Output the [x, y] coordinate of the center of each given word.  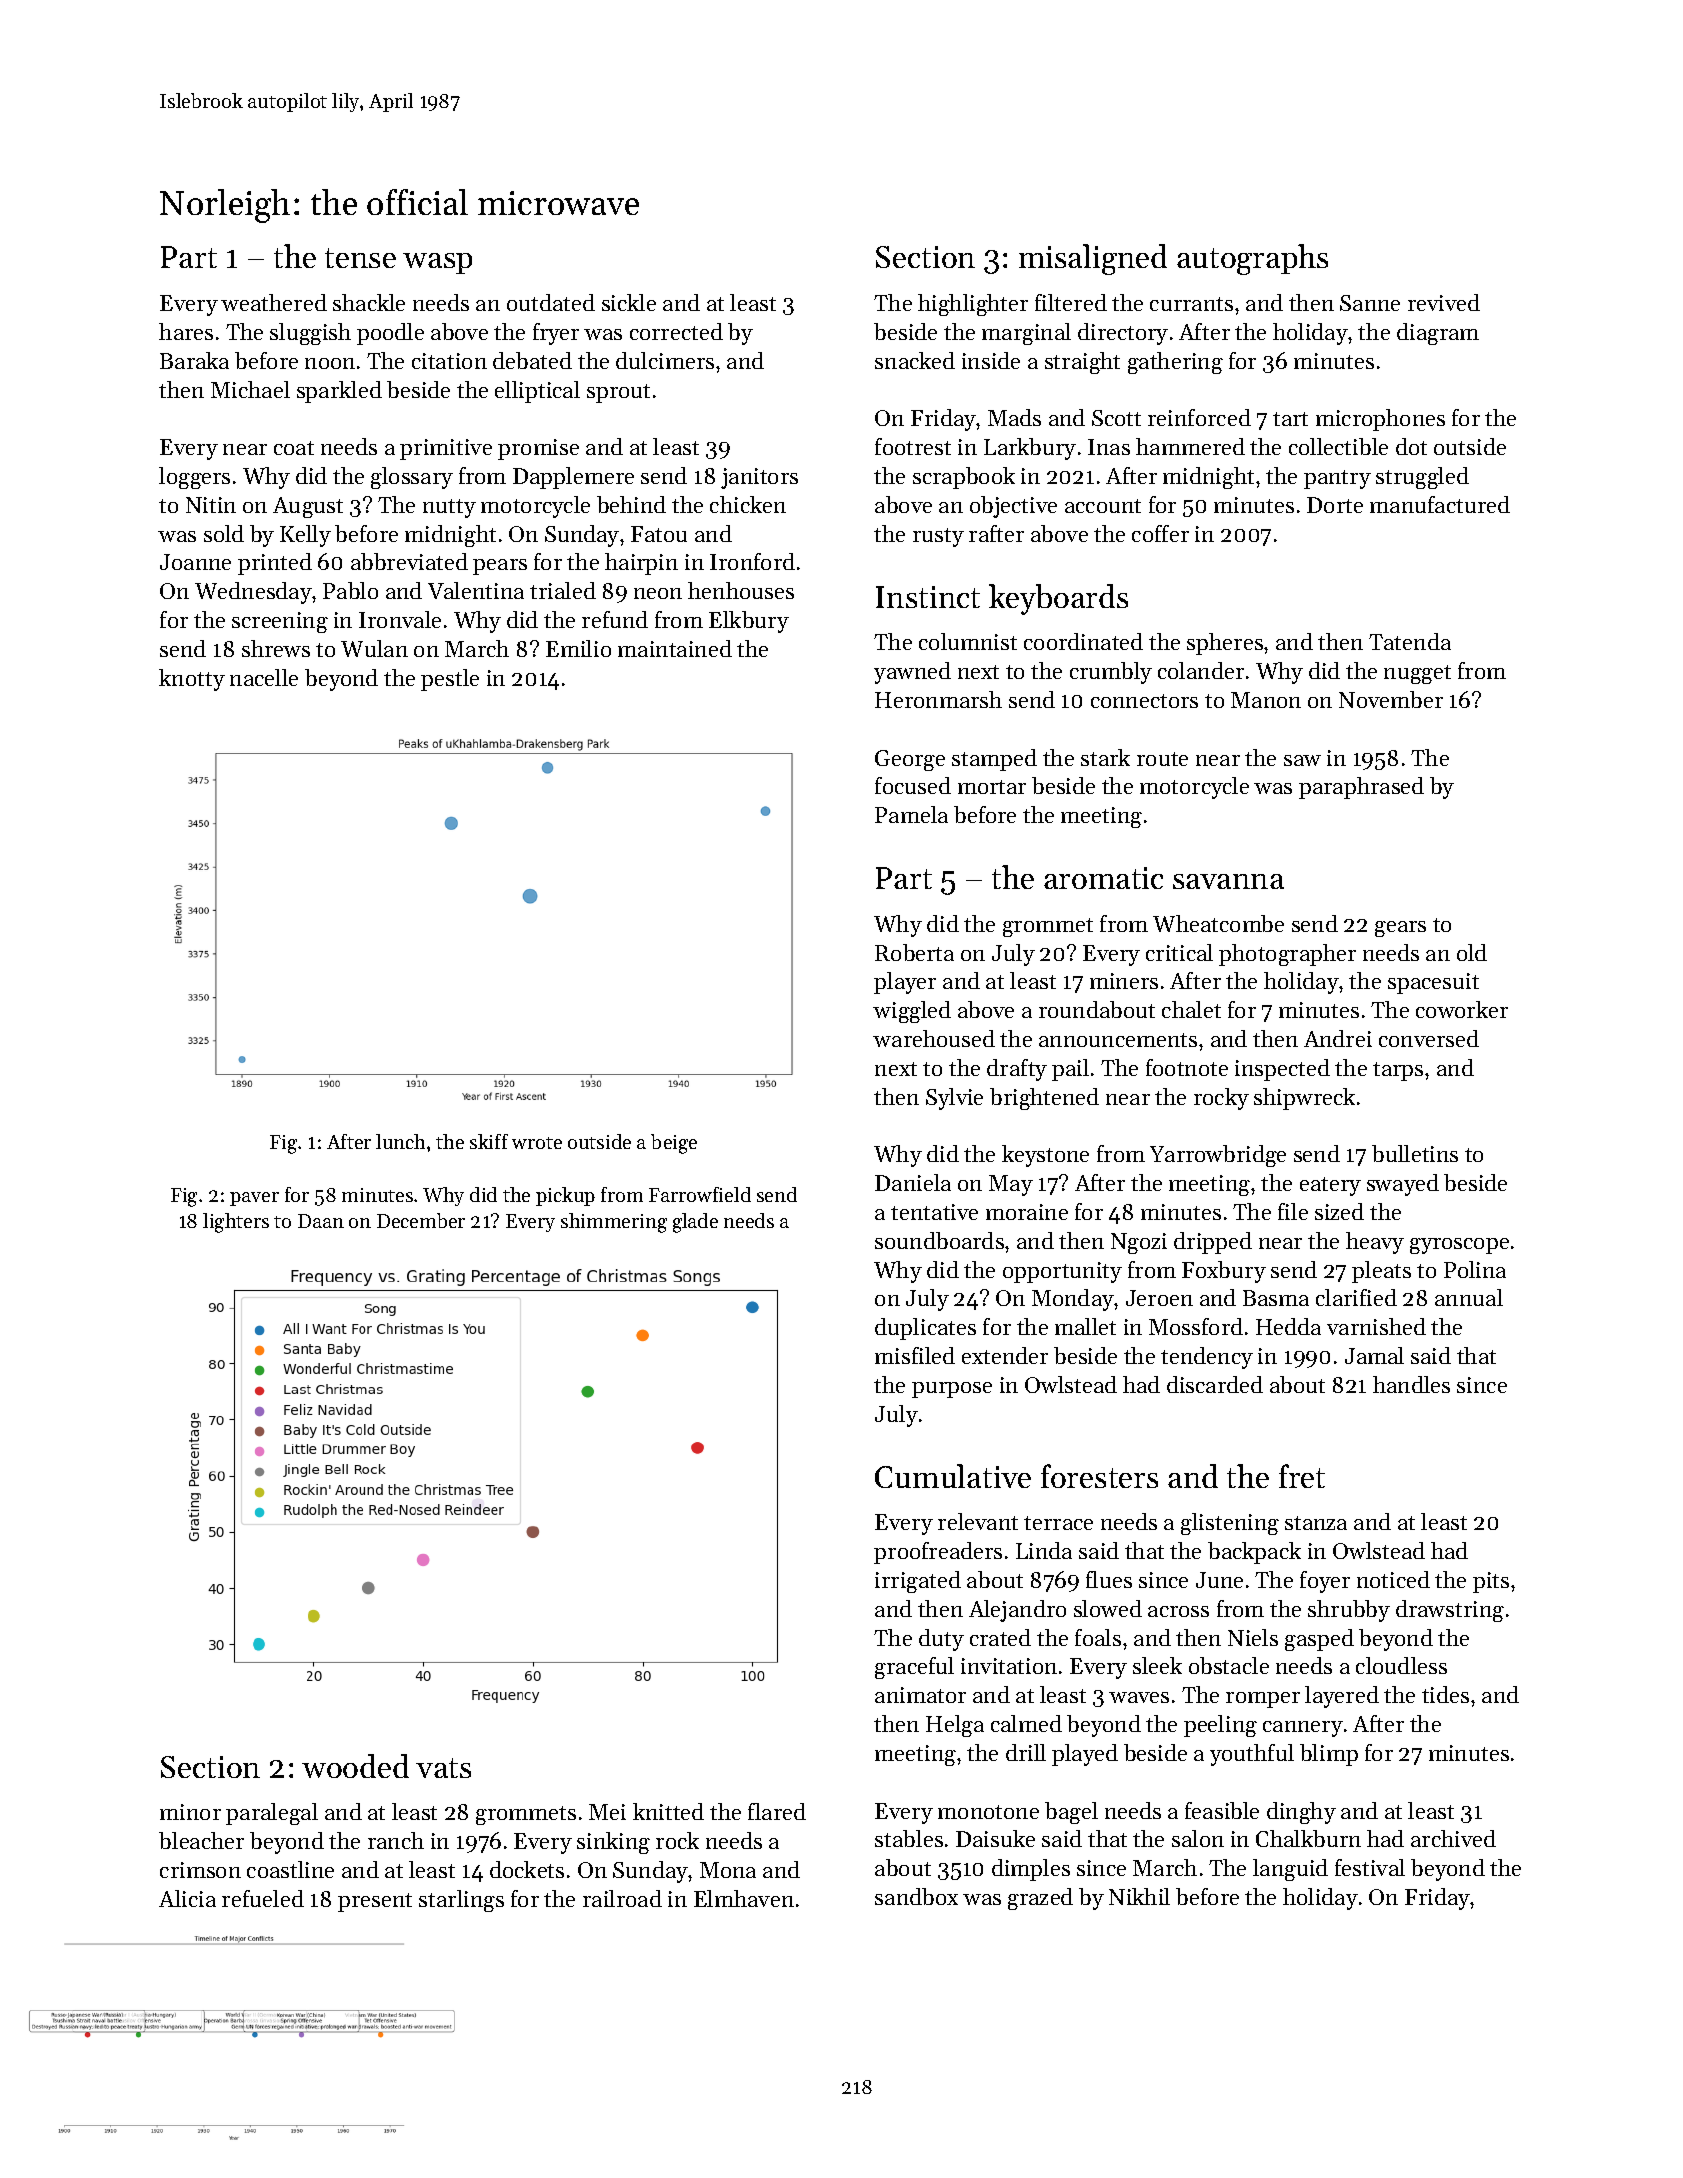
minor [190, 1812]
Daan [321, 1221]
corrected [676, 331]
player [905, 983]
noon [330, 363]
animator [920, 1695]
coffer [1160, 533]
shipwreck [1304, 1099]
